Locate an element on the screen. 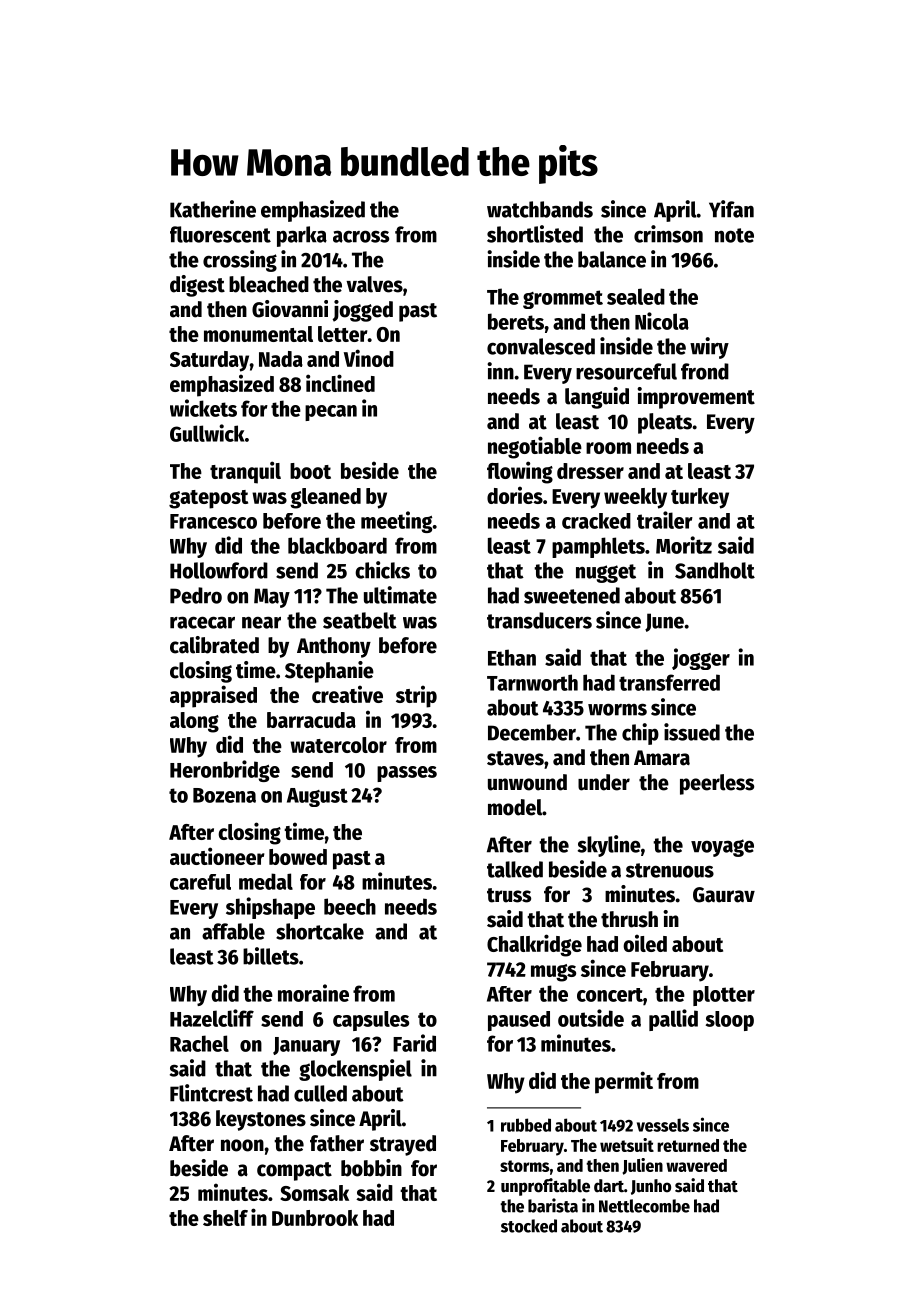  meeting is located at coordinates (396, 522).
